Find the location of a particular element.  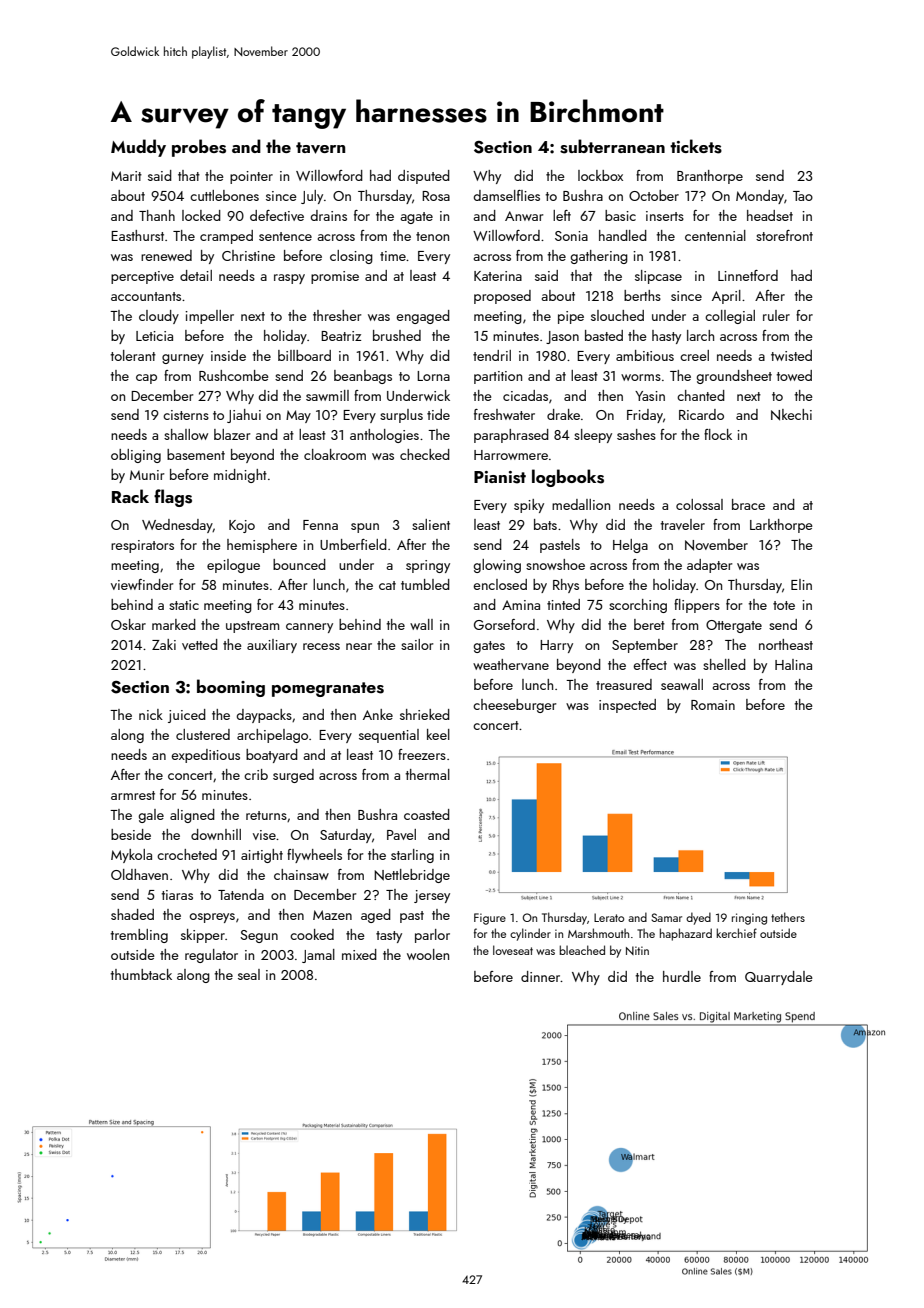

Muddy is located at coordinates (138, 148).
